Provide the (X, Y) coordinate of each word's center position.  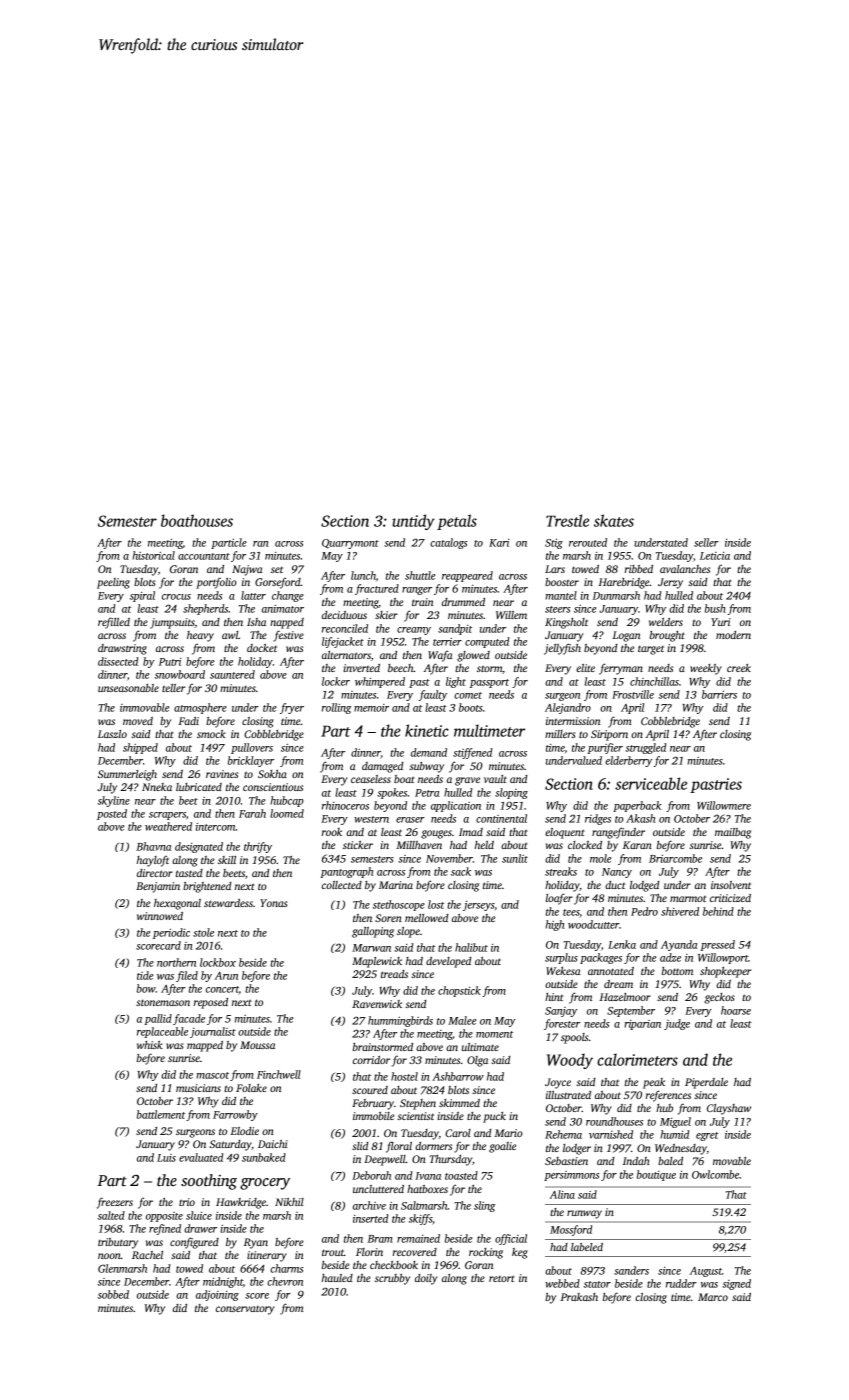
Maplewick (377, 962)
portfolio (216, 583)
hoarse (736, 1010)
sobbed (113, 1294)
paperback (637, 806)
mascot (212, 1075)
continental (501, 818)
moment (494, 1034)
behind (718, 911)
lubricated (199, 787)
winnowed (160, 916)
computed (487, 642)
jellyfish (562, 649)
